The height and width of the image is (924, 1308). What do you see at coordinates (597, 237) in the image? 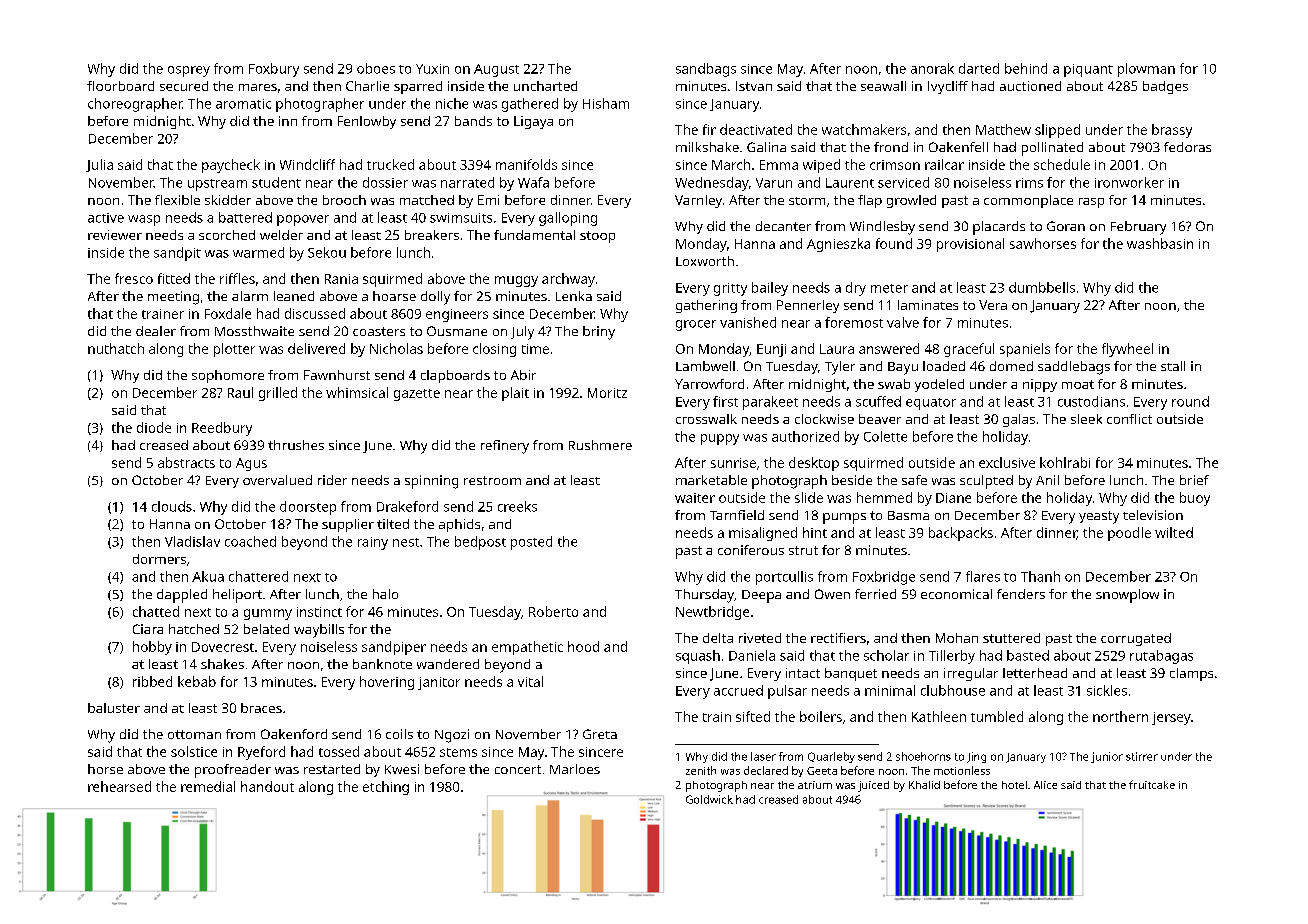
I see `stoop` at bounding box center [597, 237].
